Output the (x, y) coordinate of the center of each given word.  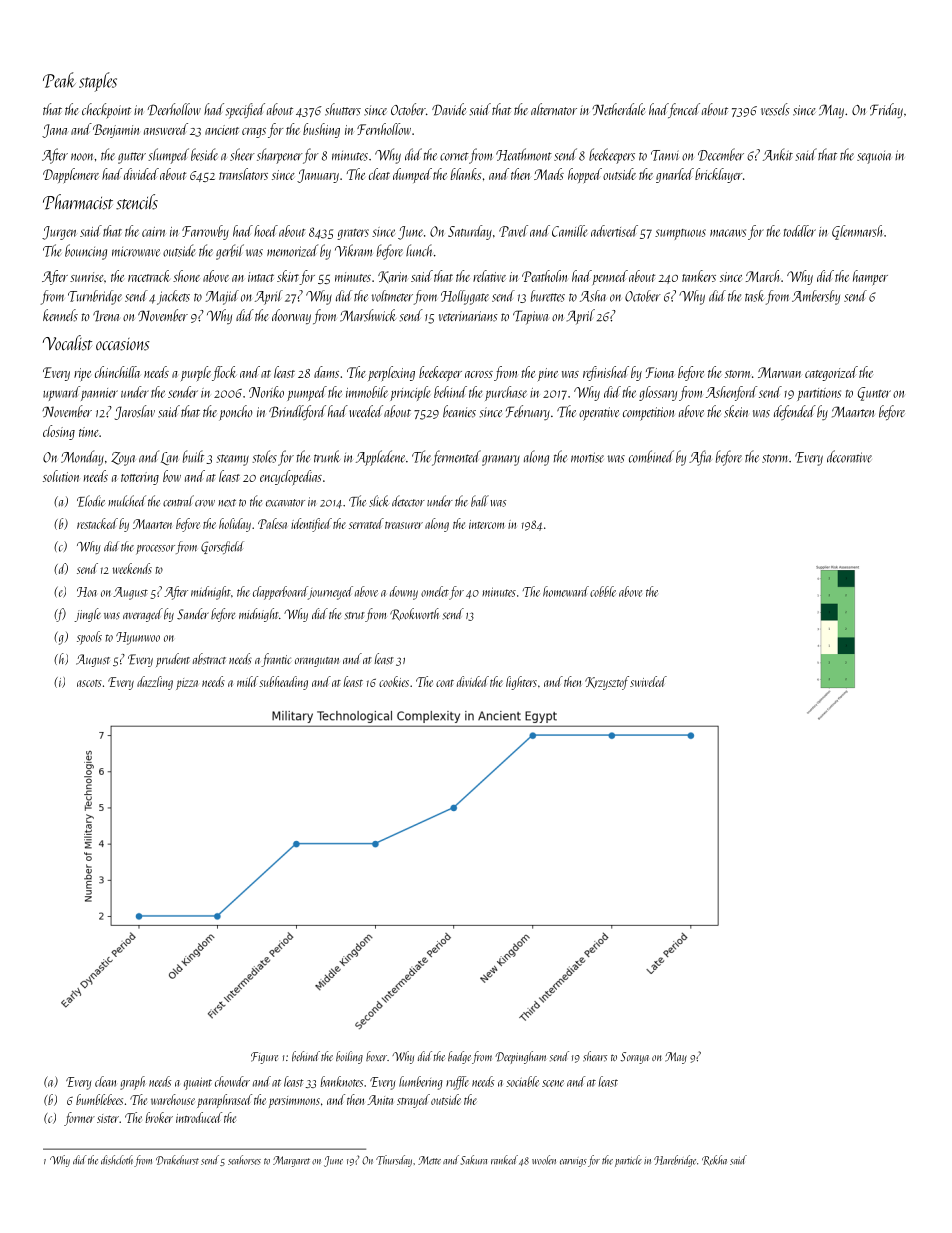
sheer (242, 154)
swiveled (648, 681)
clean (105, 1081)
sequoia (874, 157)
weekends (132, 568)
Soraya (635, 1058)
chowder (232, 1081)
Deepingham (520, 1057)
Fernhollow (384, 129)
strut (355, 616)
